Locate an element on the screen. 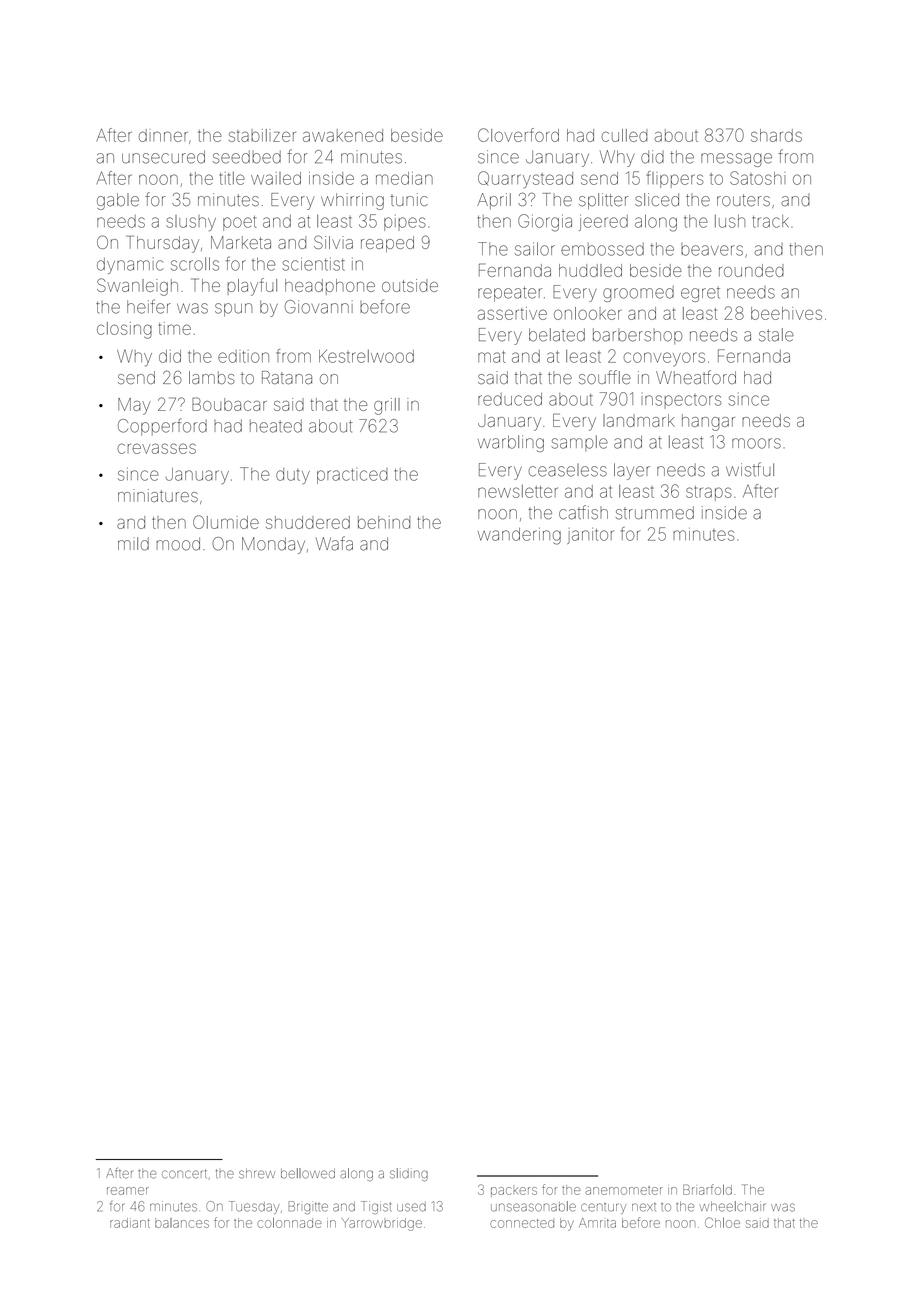  shards is located at coordinates (776, 135).
